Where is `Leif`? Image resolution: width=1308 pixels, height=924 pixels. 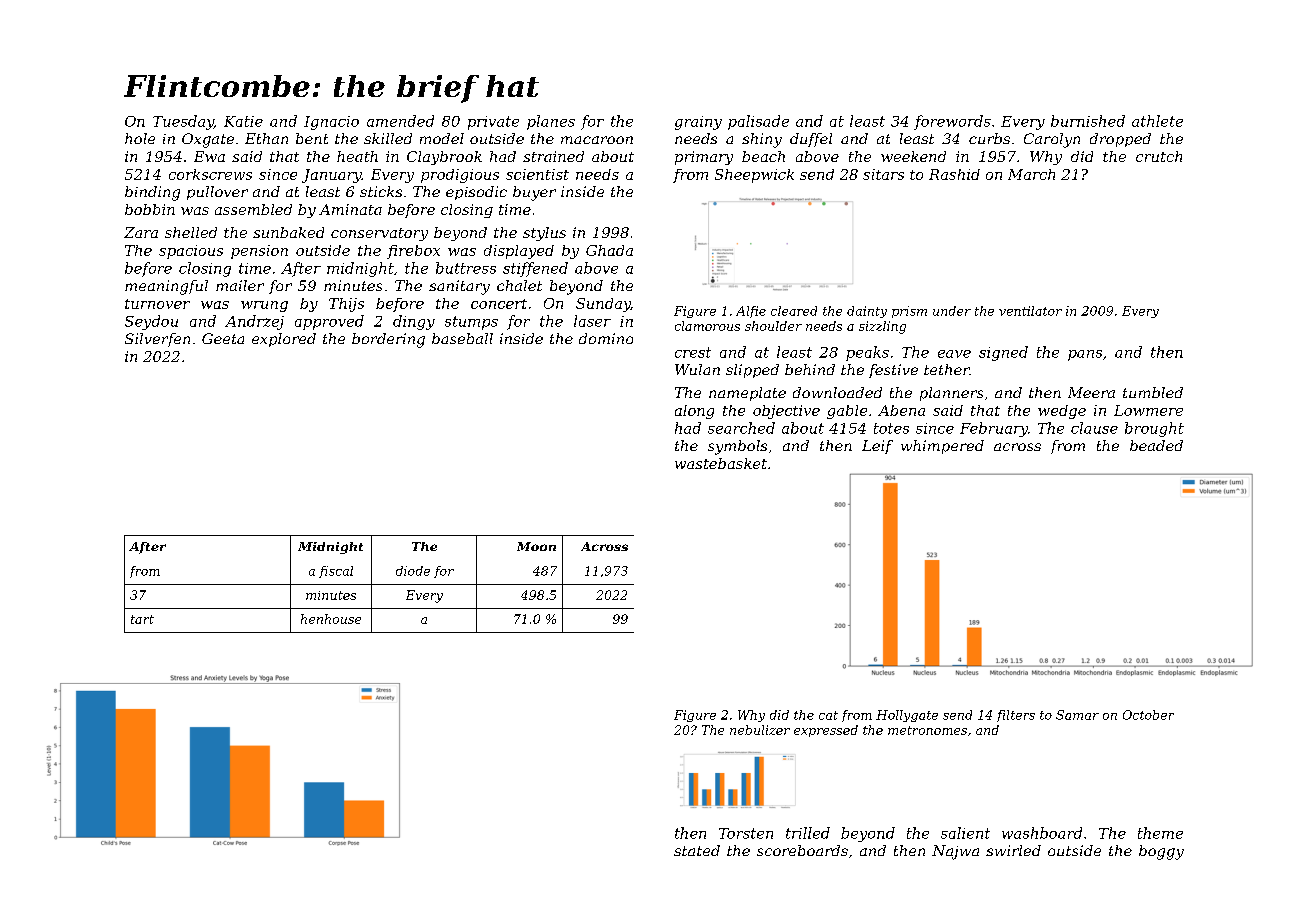
Leif is located at coordinates (877, 447).
